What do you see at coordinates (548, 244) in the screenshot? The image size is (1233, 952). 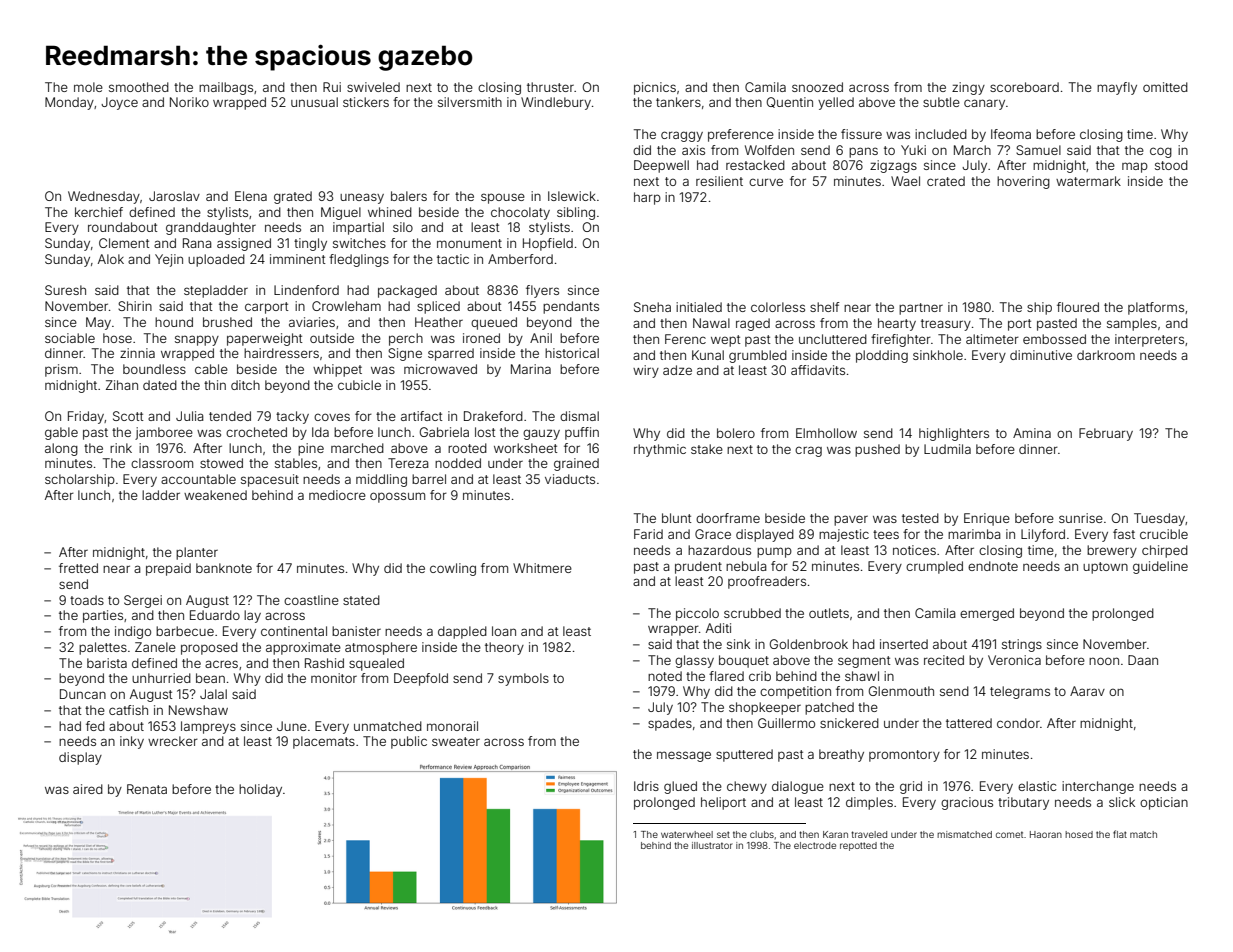 I see `Hopfield` at bounding box center [548, 244].
